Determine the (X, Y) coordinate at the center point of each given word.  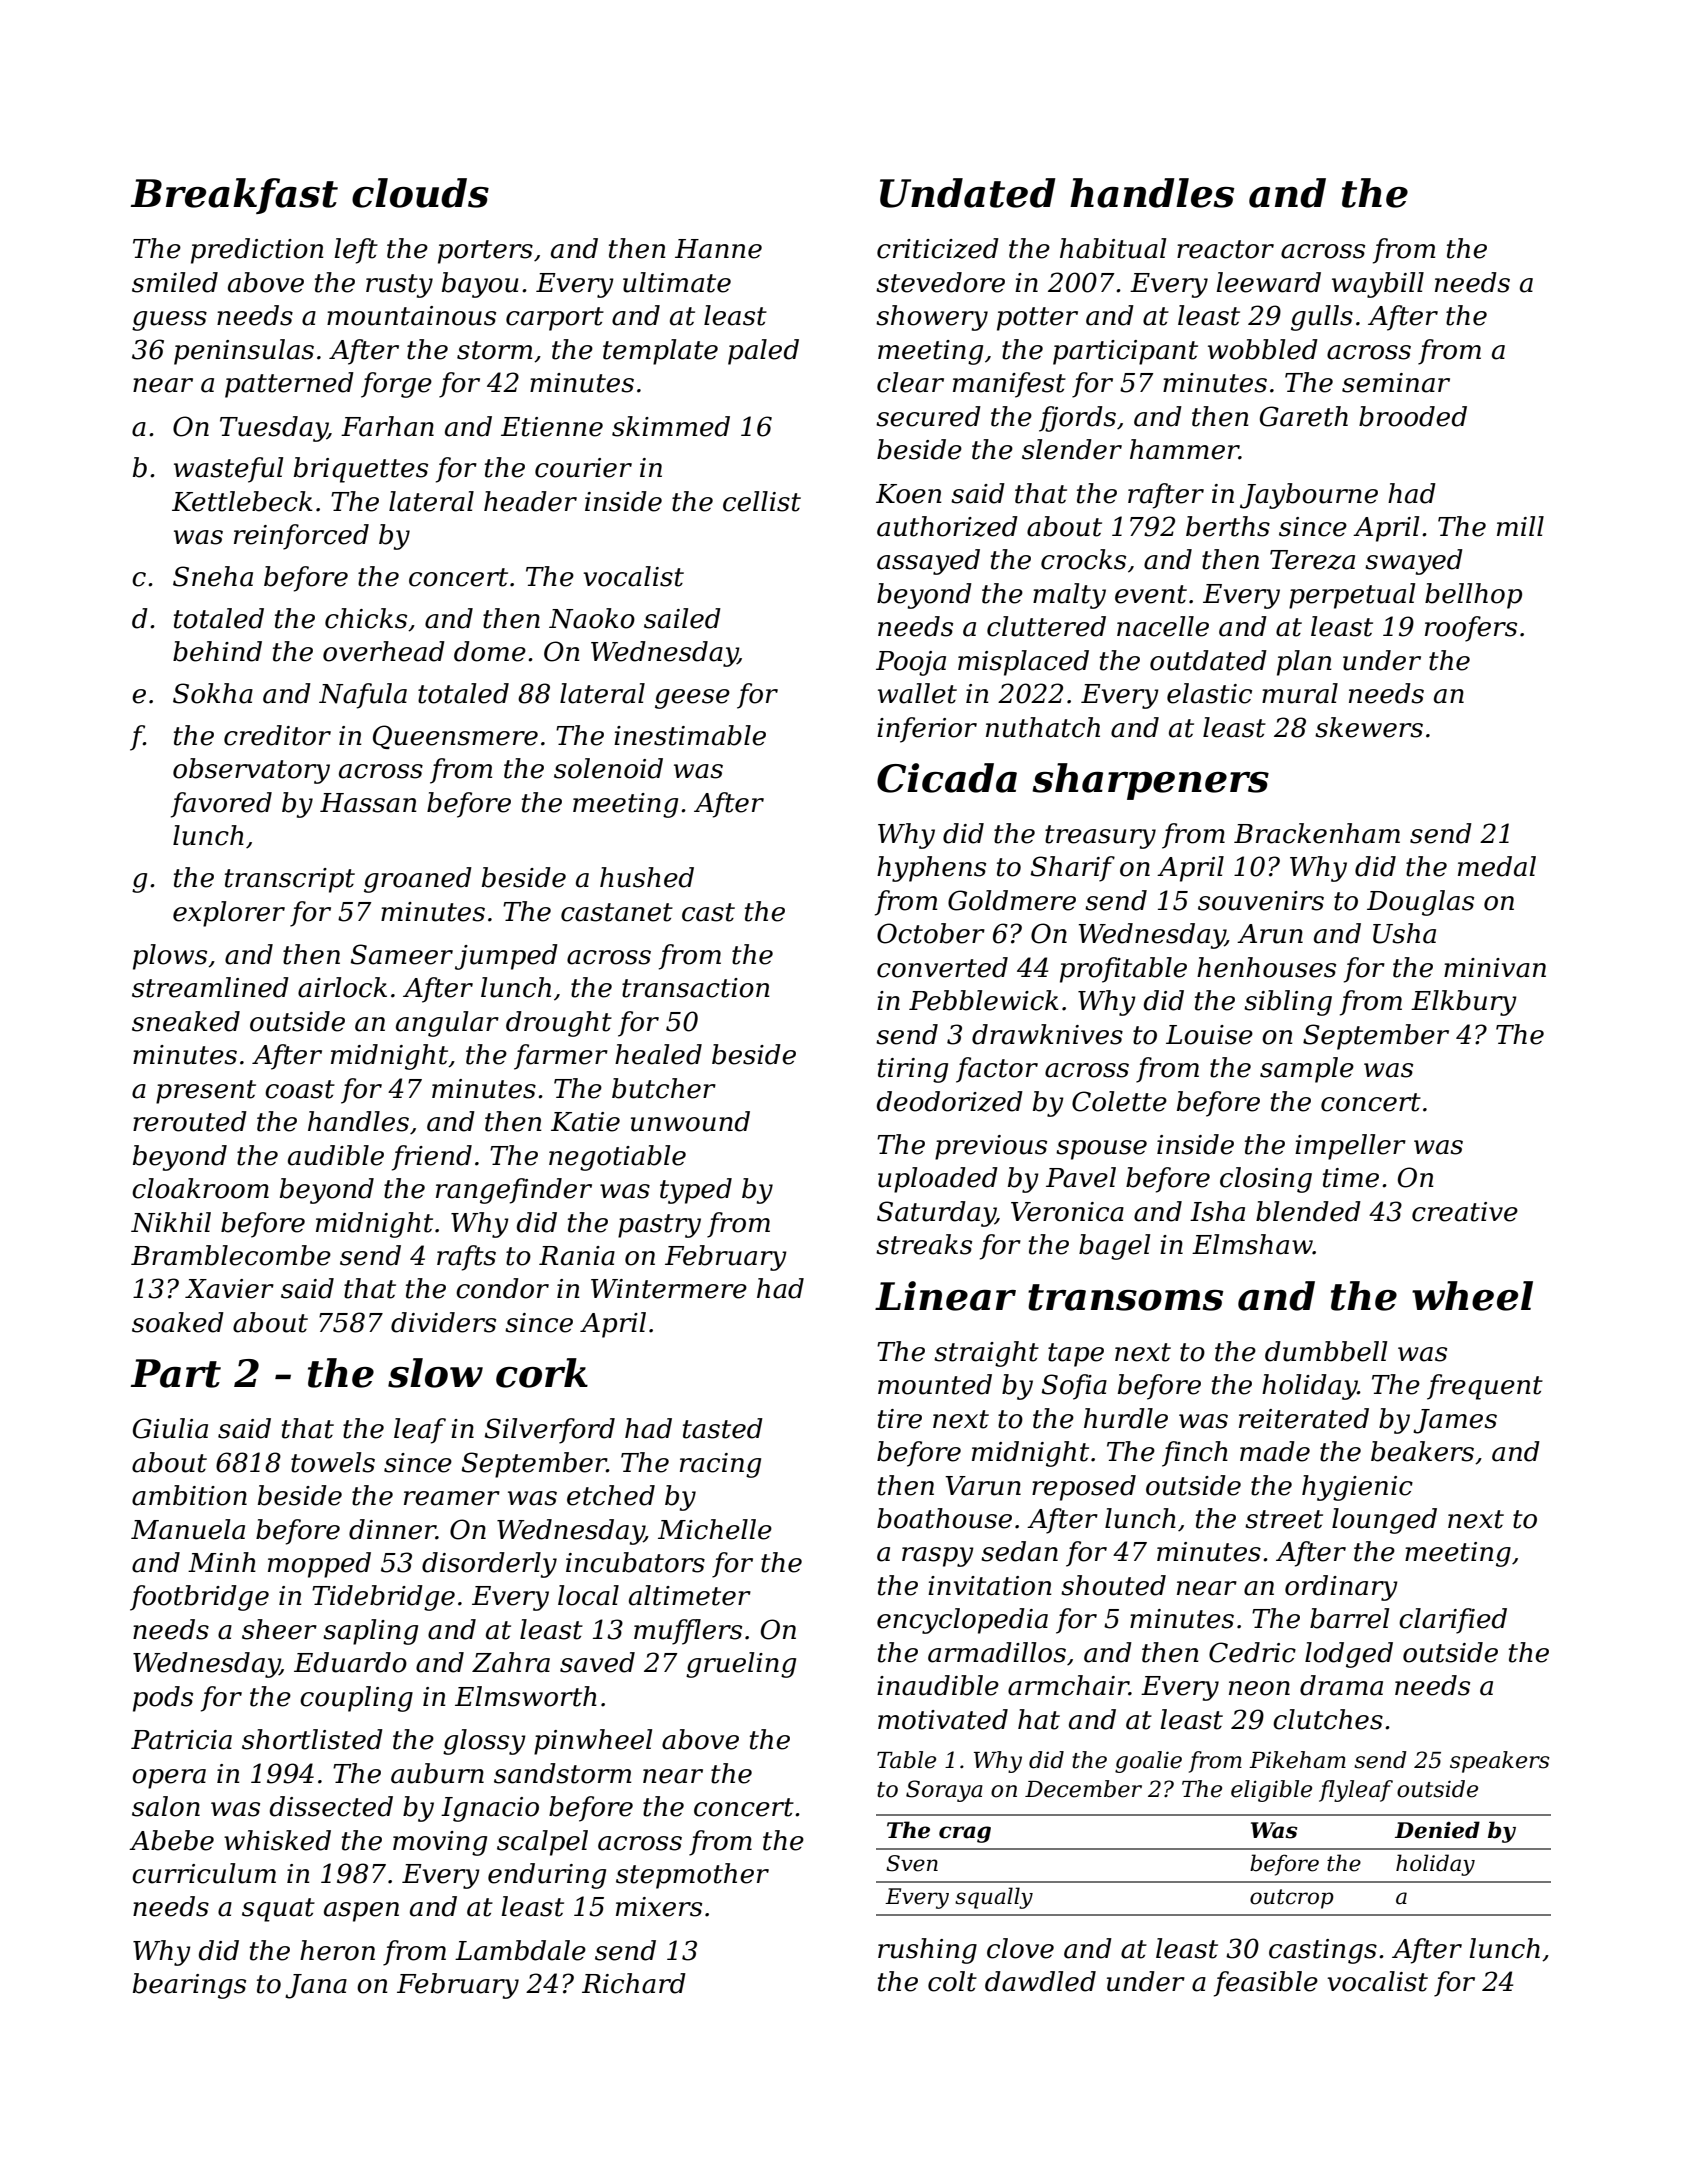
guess (169, 321)
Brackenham (1317, 833)
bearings (189, 1986)
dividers (443, 1322)
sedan (1019, 1551)
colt (952, 1981)
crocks (1083, 559)
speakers (1500, 1762)
